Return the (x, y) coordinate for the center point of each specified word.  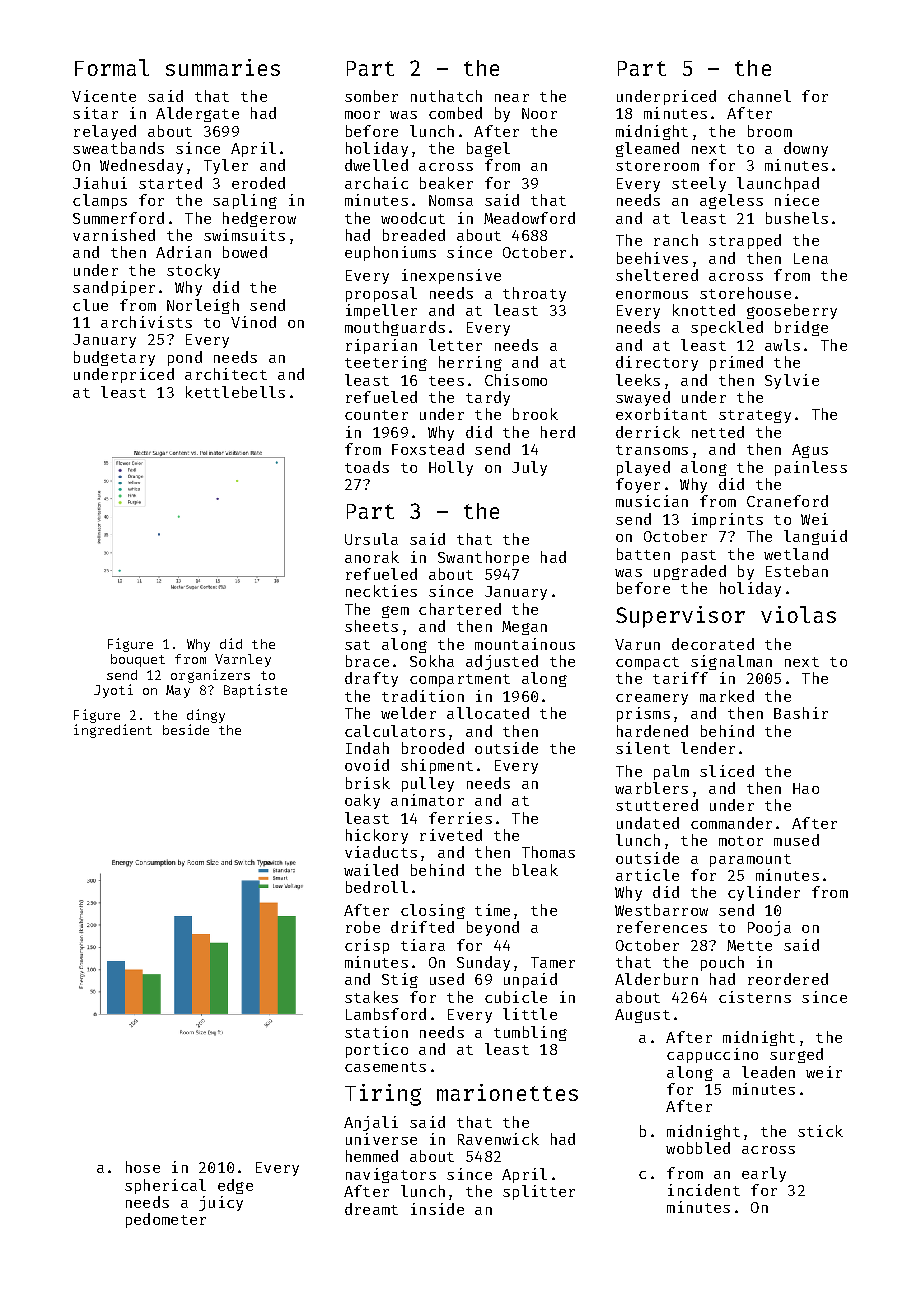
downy (806, 149)
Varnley (243, 660)
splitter (539, 1192)
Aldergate (197, 114)
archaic (376, 183)
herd (558, 432)
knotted (704, 310)
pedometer (166, 1220)
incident (704, 1190)
